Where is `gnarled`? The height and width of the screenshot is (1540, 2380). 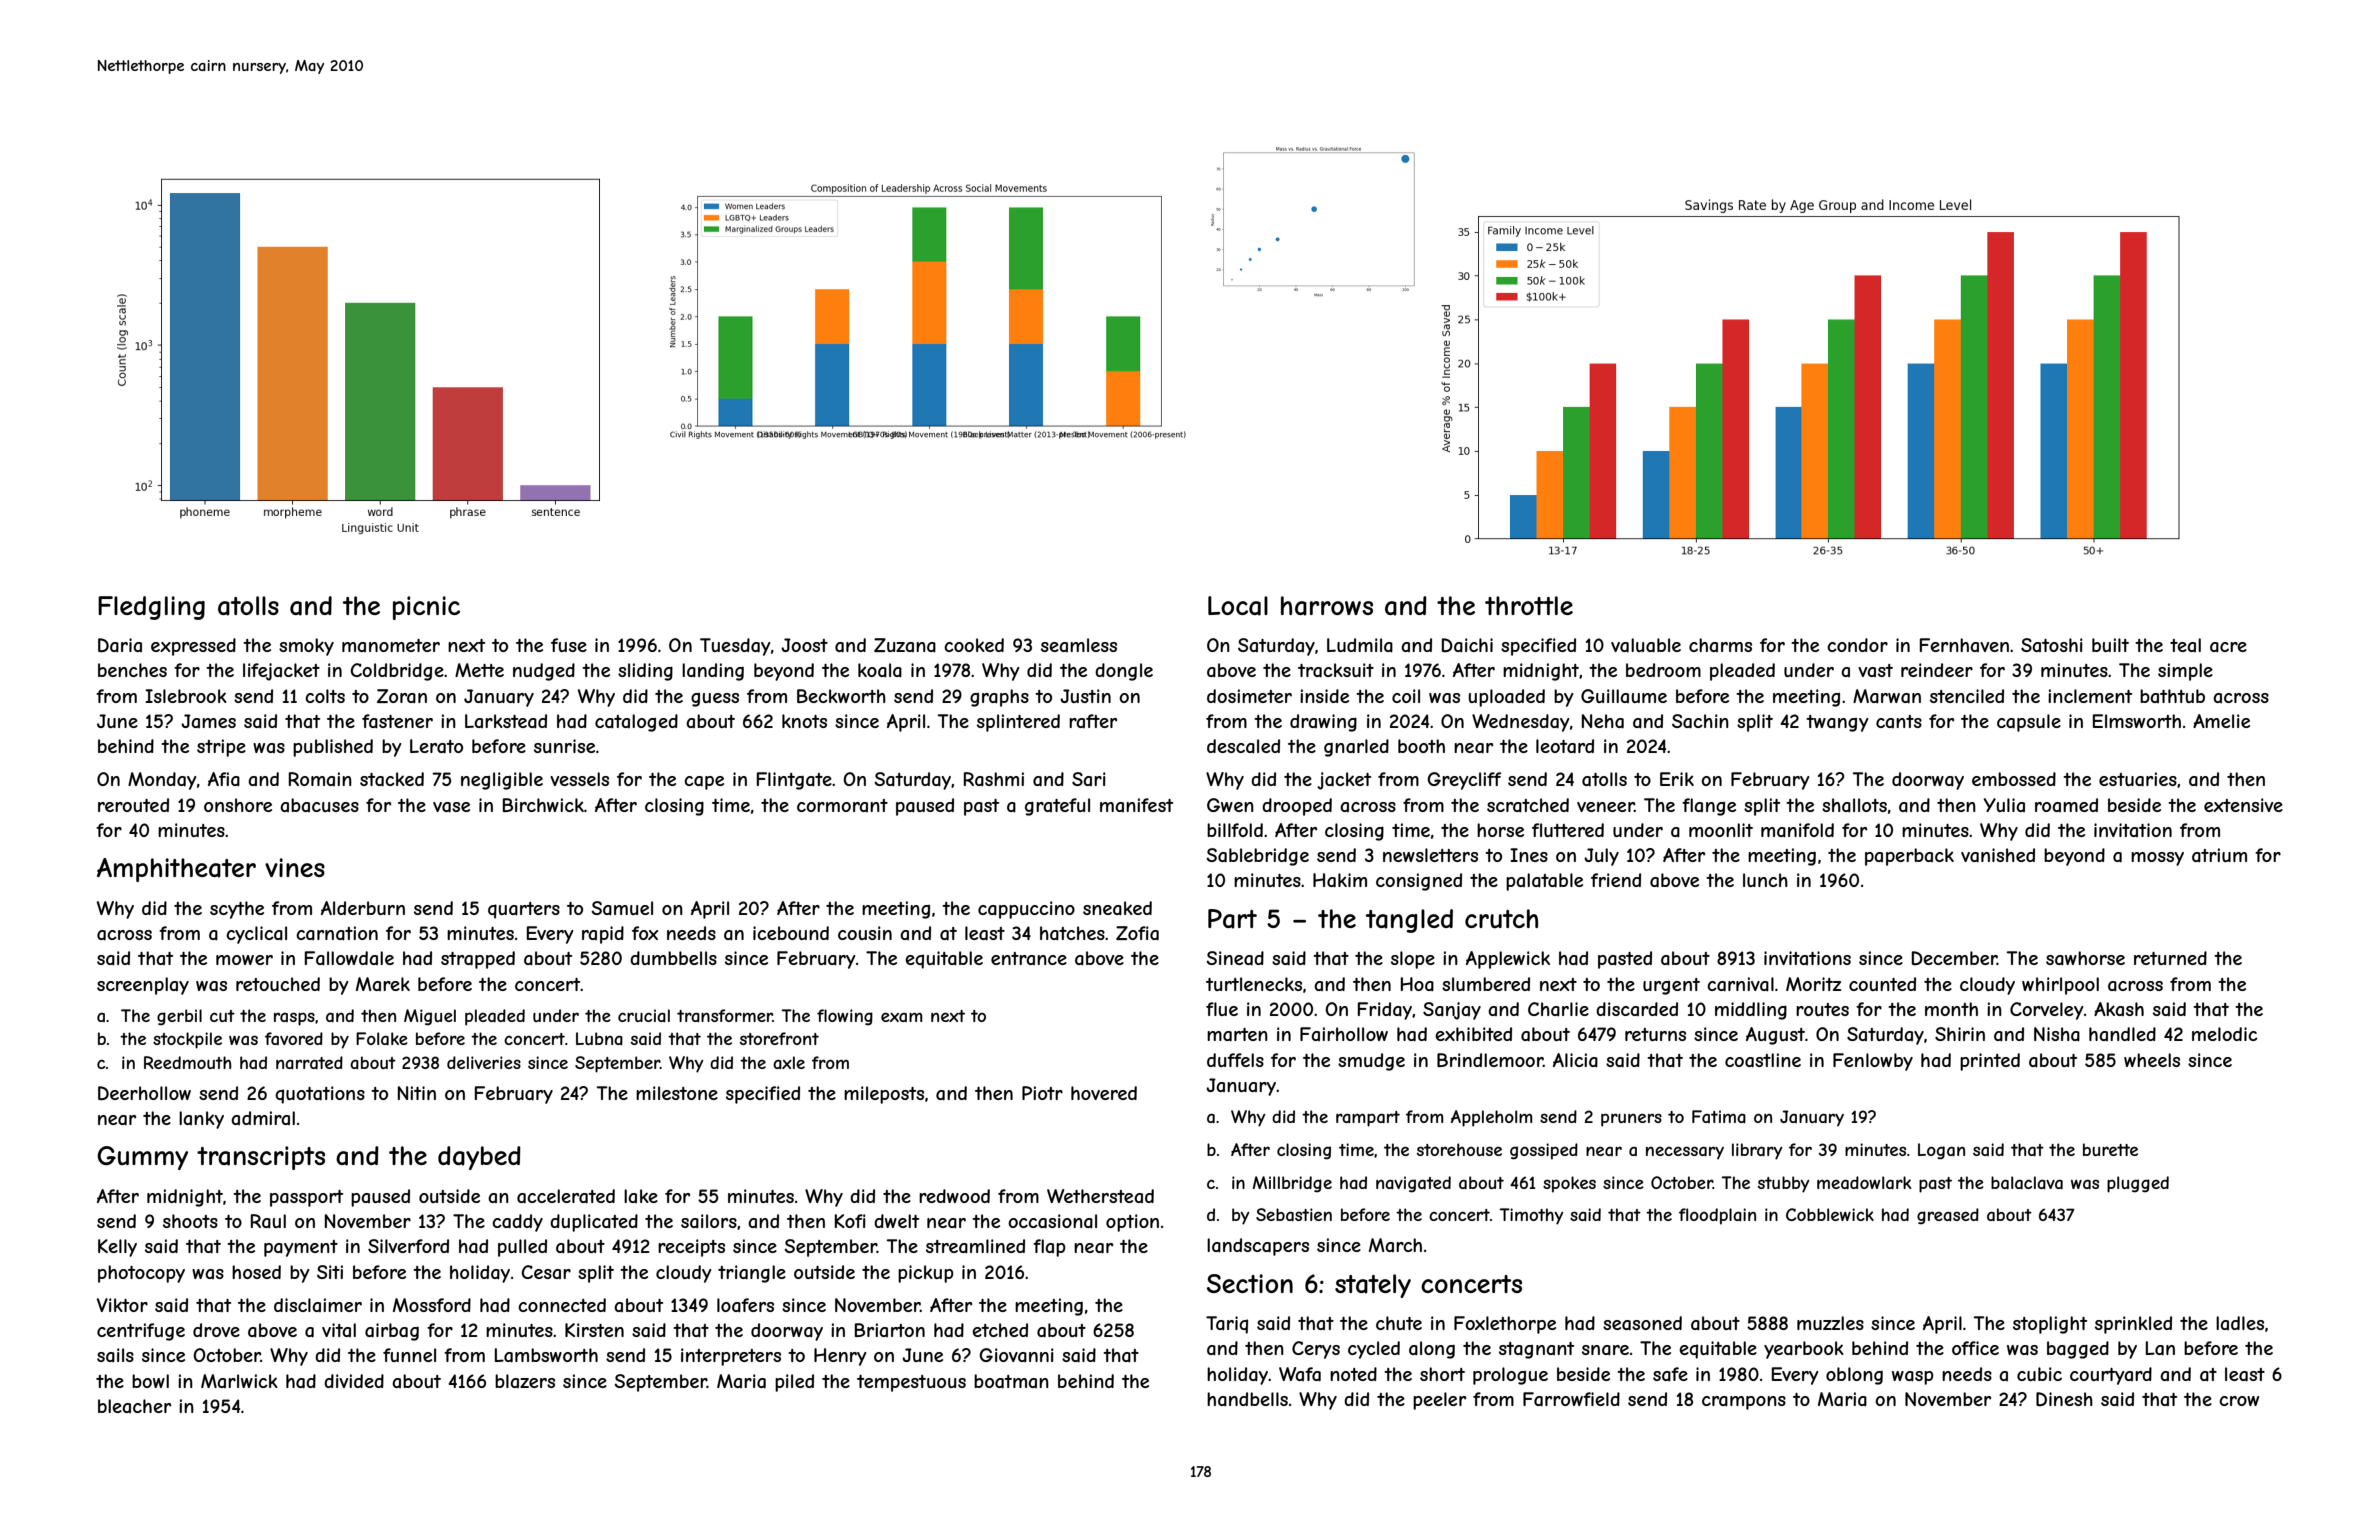
gnarled is located at coordinates (1356, 748).
